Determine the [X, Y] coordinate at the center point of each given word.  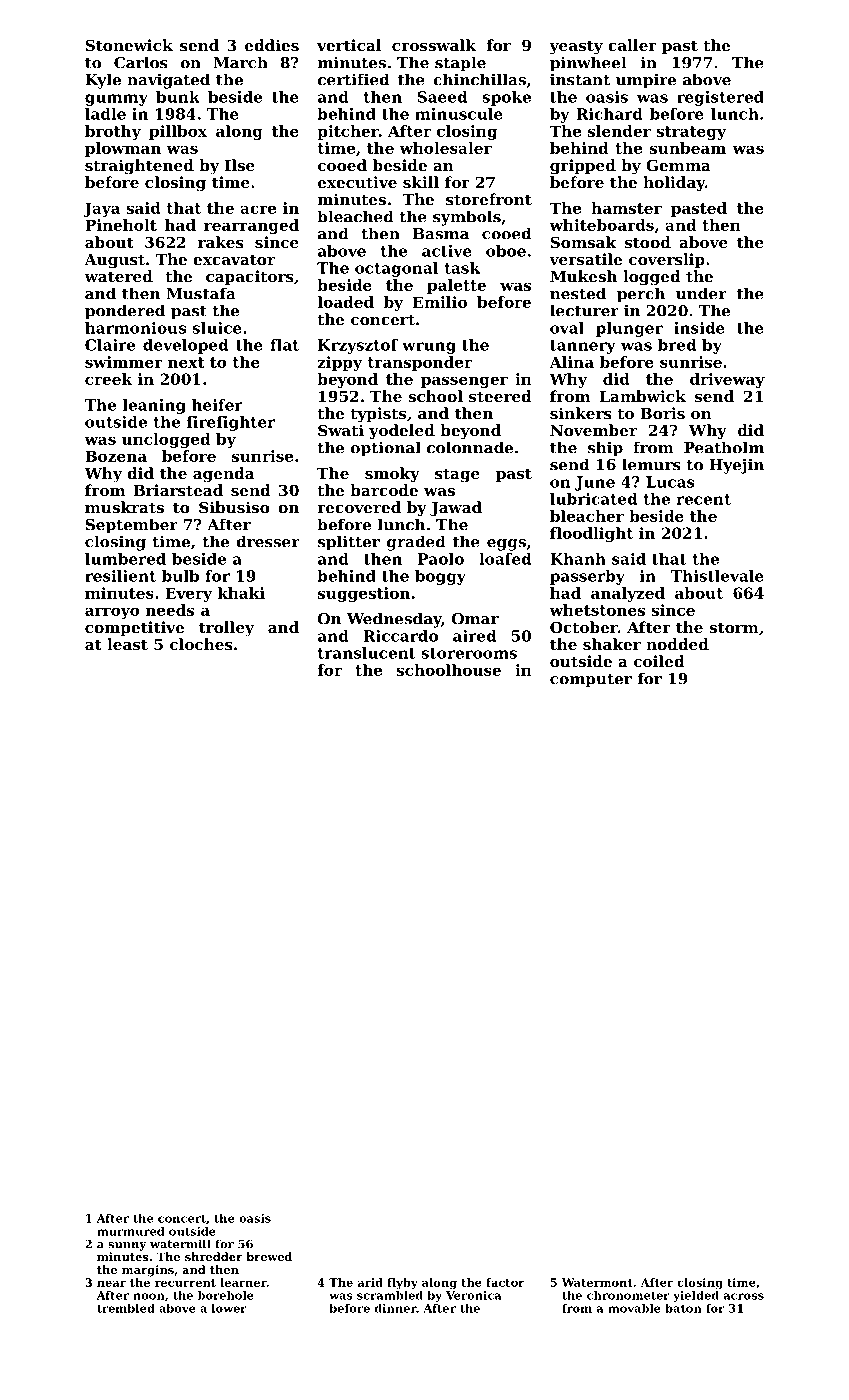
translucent [367, 653]
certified [353, 79]
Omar [475, 619]
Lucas [670, 482]
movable [634, 1308]
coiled [659, 661]
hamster [626, 208]
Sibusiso [234, 507]
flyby [402, 1283]
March [240, 62]
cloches [201, 644]
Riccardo [400, 636]
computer [591, 681]
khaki [241, 593]
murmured [130, 1231]
